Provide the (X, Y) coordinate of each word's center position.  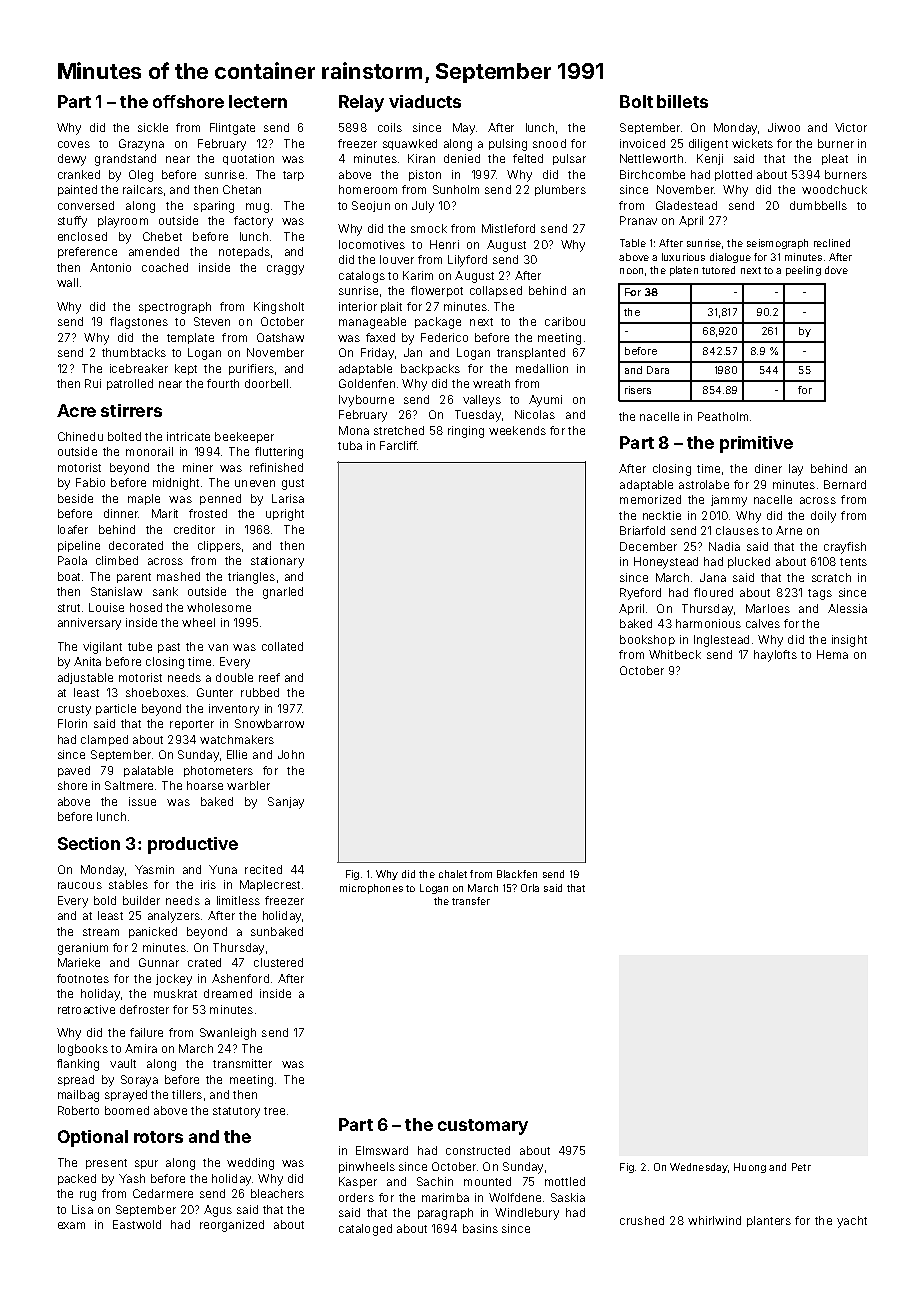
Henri (444, 244)
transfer (471, 901)
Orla (530, 888)
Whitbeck (675, 654)
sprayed (126, 1096)
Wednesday (699, 1168)
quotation (248, 159)
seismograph (777, 244)
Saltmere (129, 785)
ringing (466, 432)
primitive (756, 444)
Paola (72, 560)
